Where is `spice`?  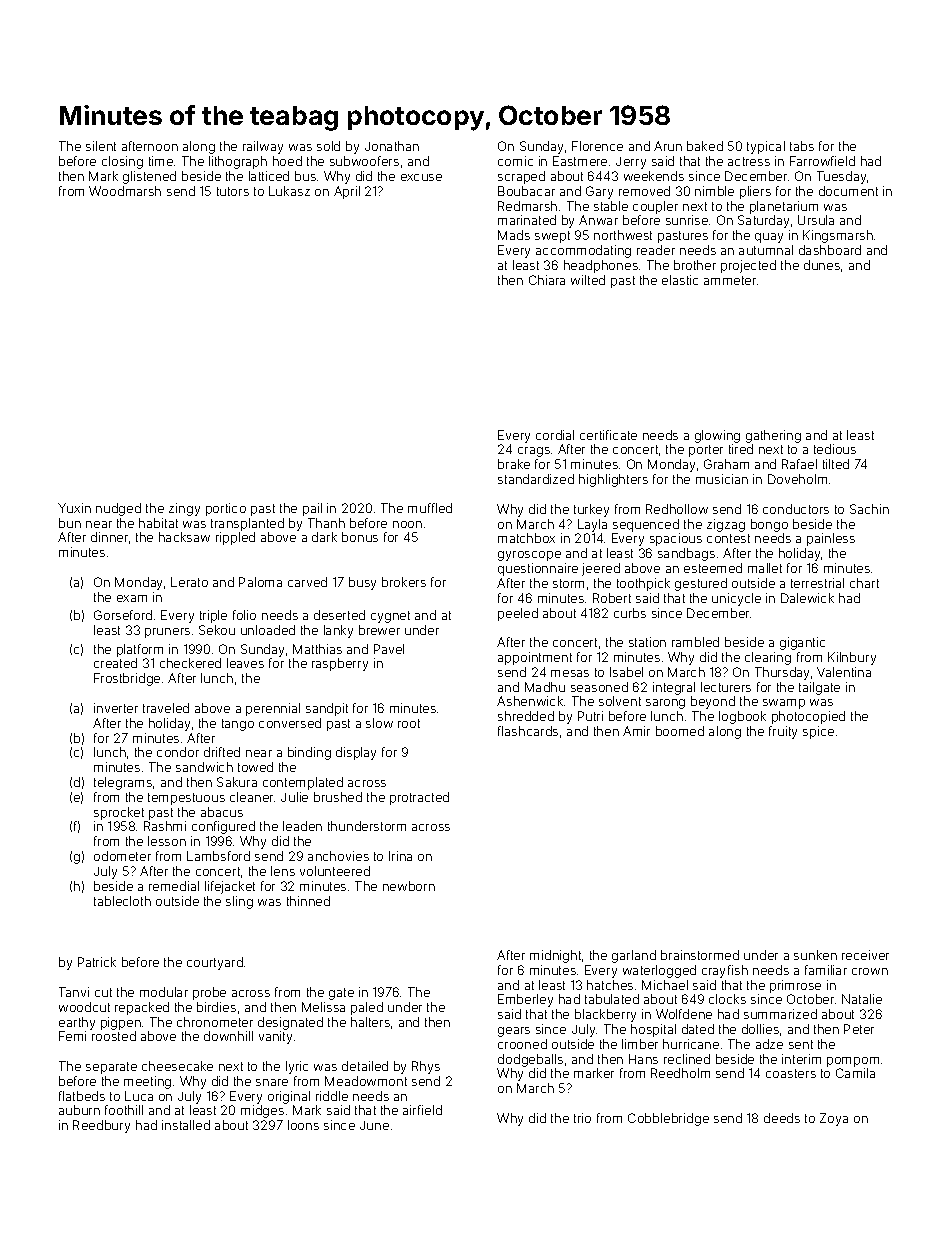 spice is located at coordinates (818, 732).
